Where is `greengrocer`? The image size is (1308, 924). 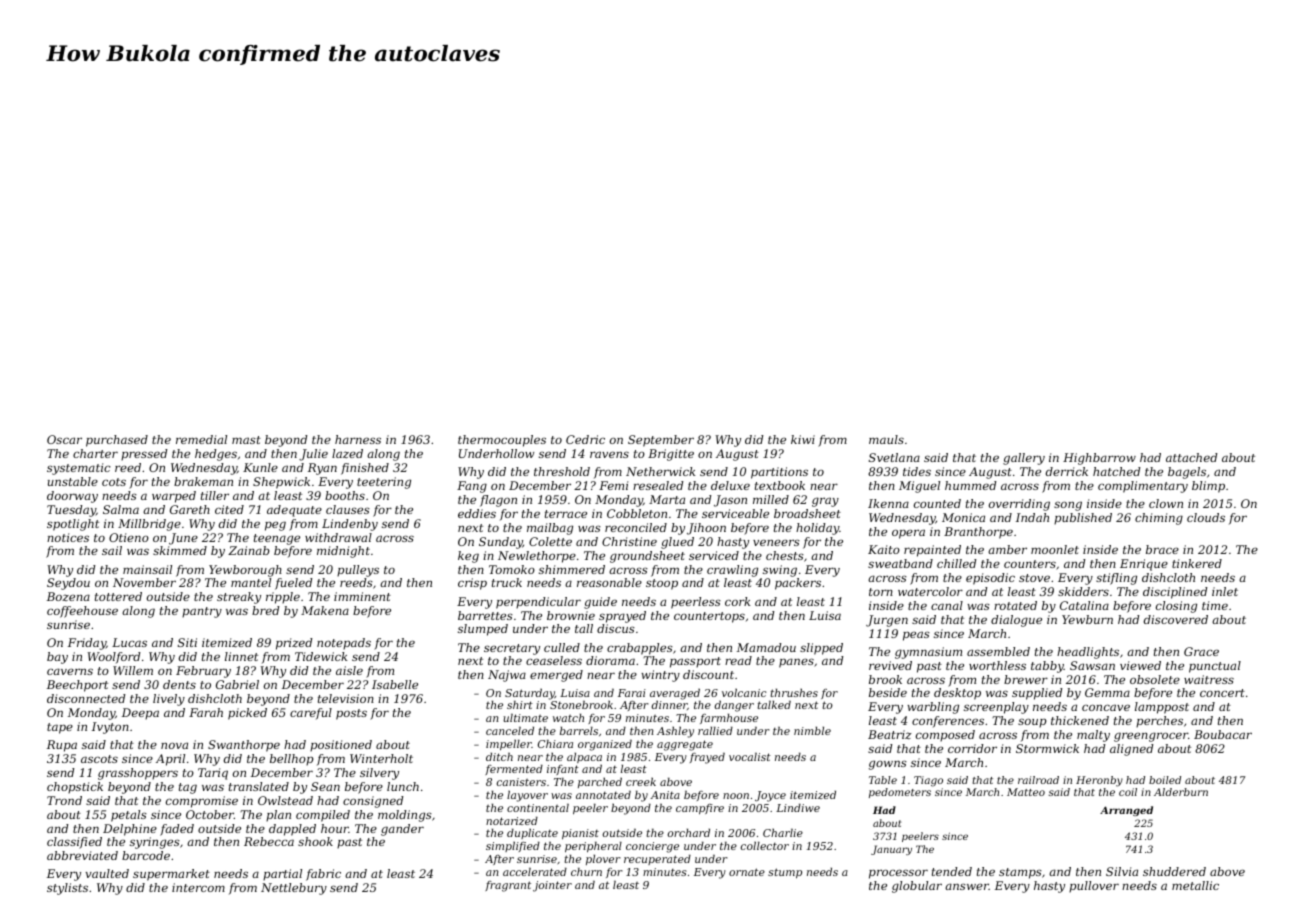
greengrocer is located at coordinates (1151, 737).
